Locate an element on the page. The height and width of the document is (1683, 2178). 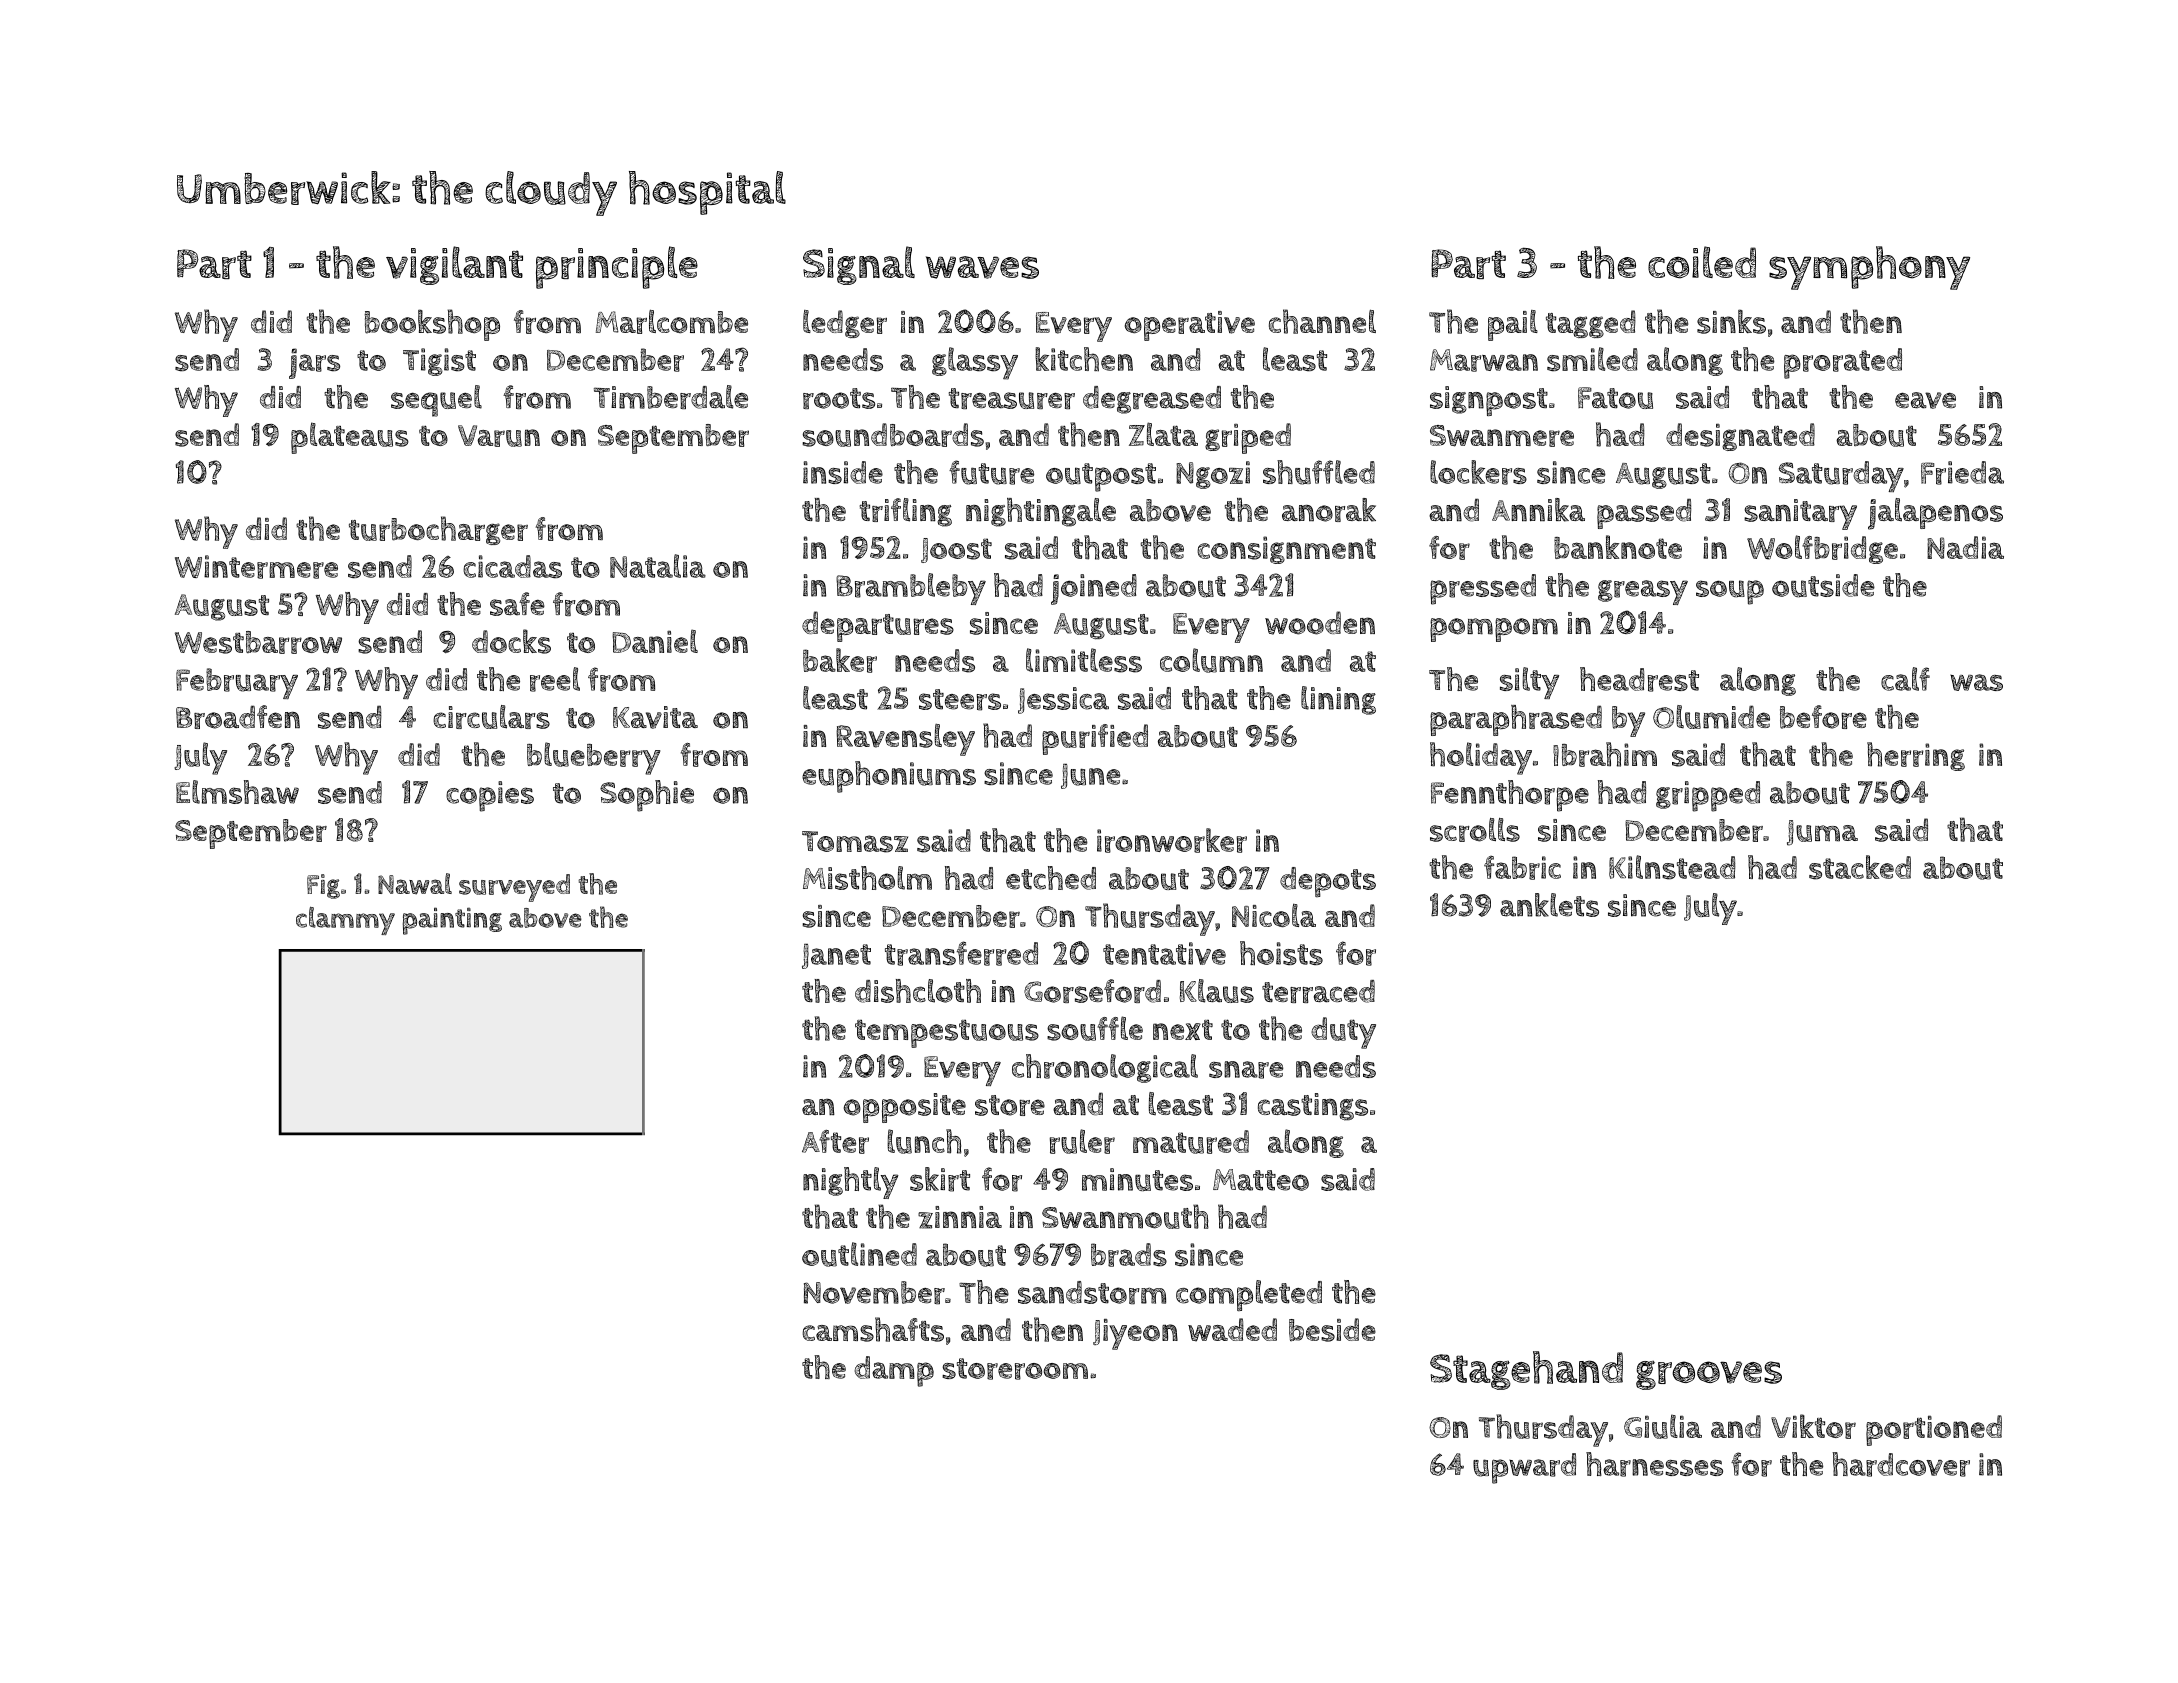
Signal is located at coordinates (859, 265).
